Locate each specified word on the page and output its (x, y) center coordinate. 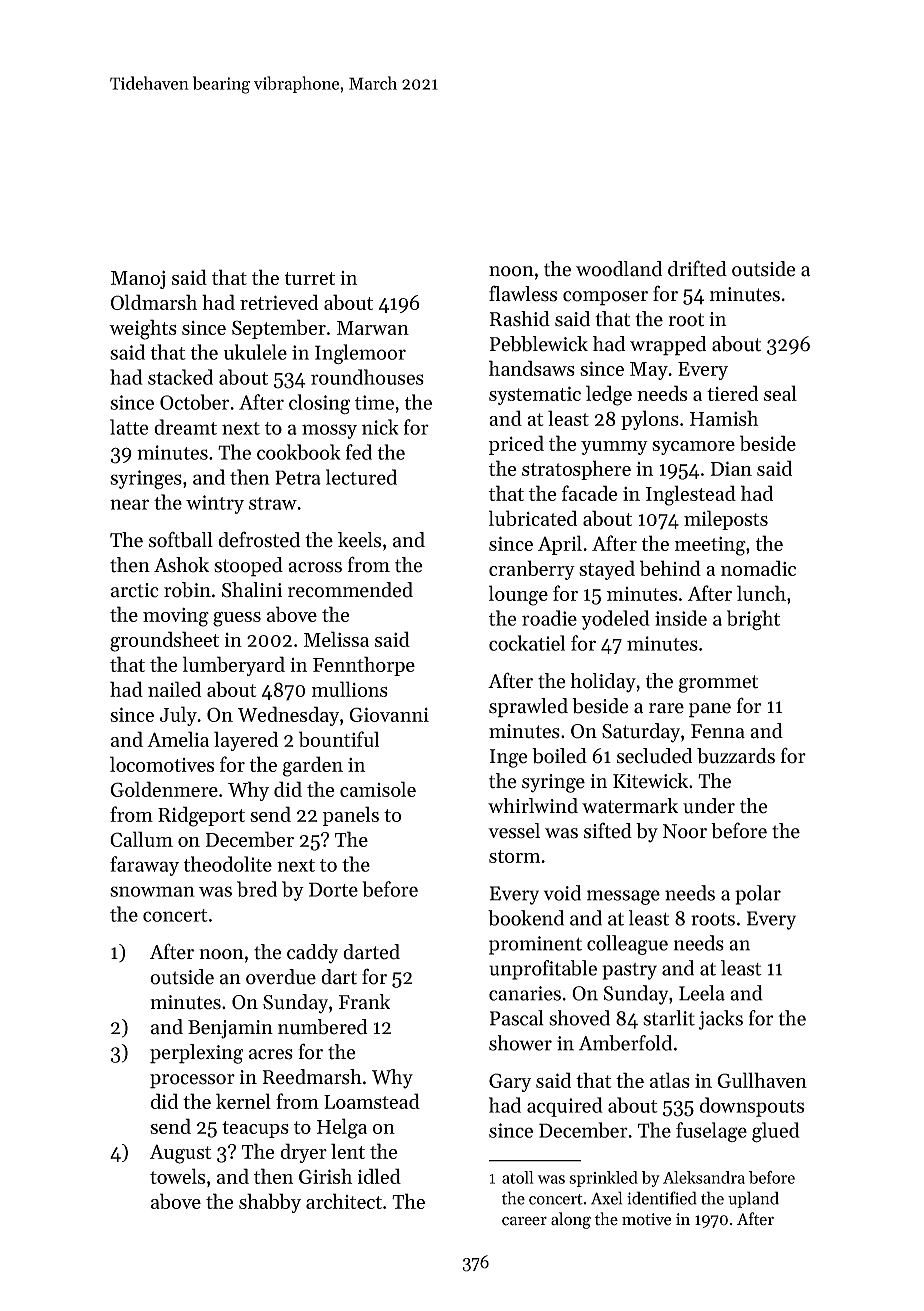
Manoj (138, 279)
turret (310, 278)
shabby (270, 1203)
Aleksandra (704, 1177)
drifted (697, 268)
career (524, 1221)
